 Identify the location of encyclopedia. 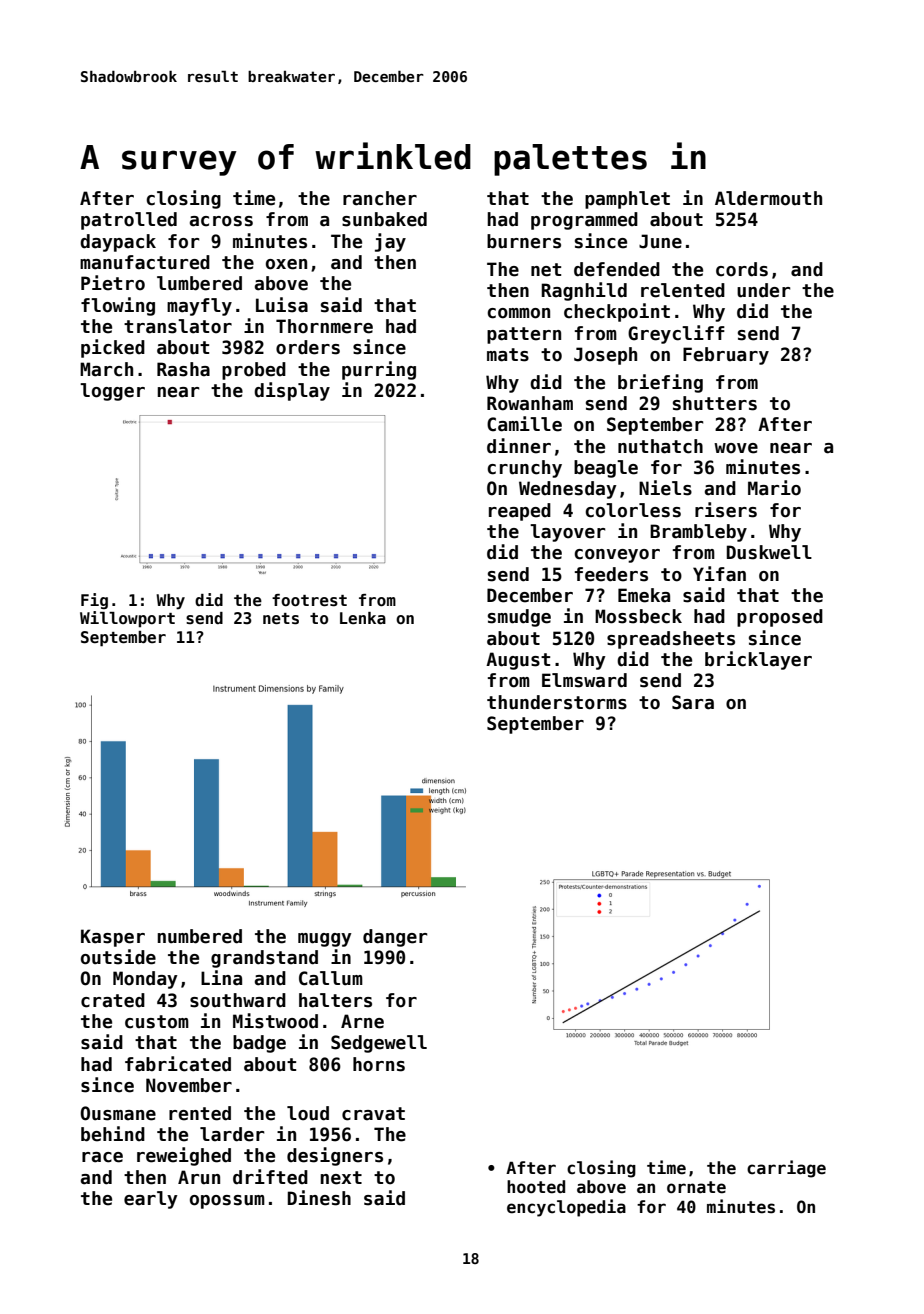
(566, 1208).
